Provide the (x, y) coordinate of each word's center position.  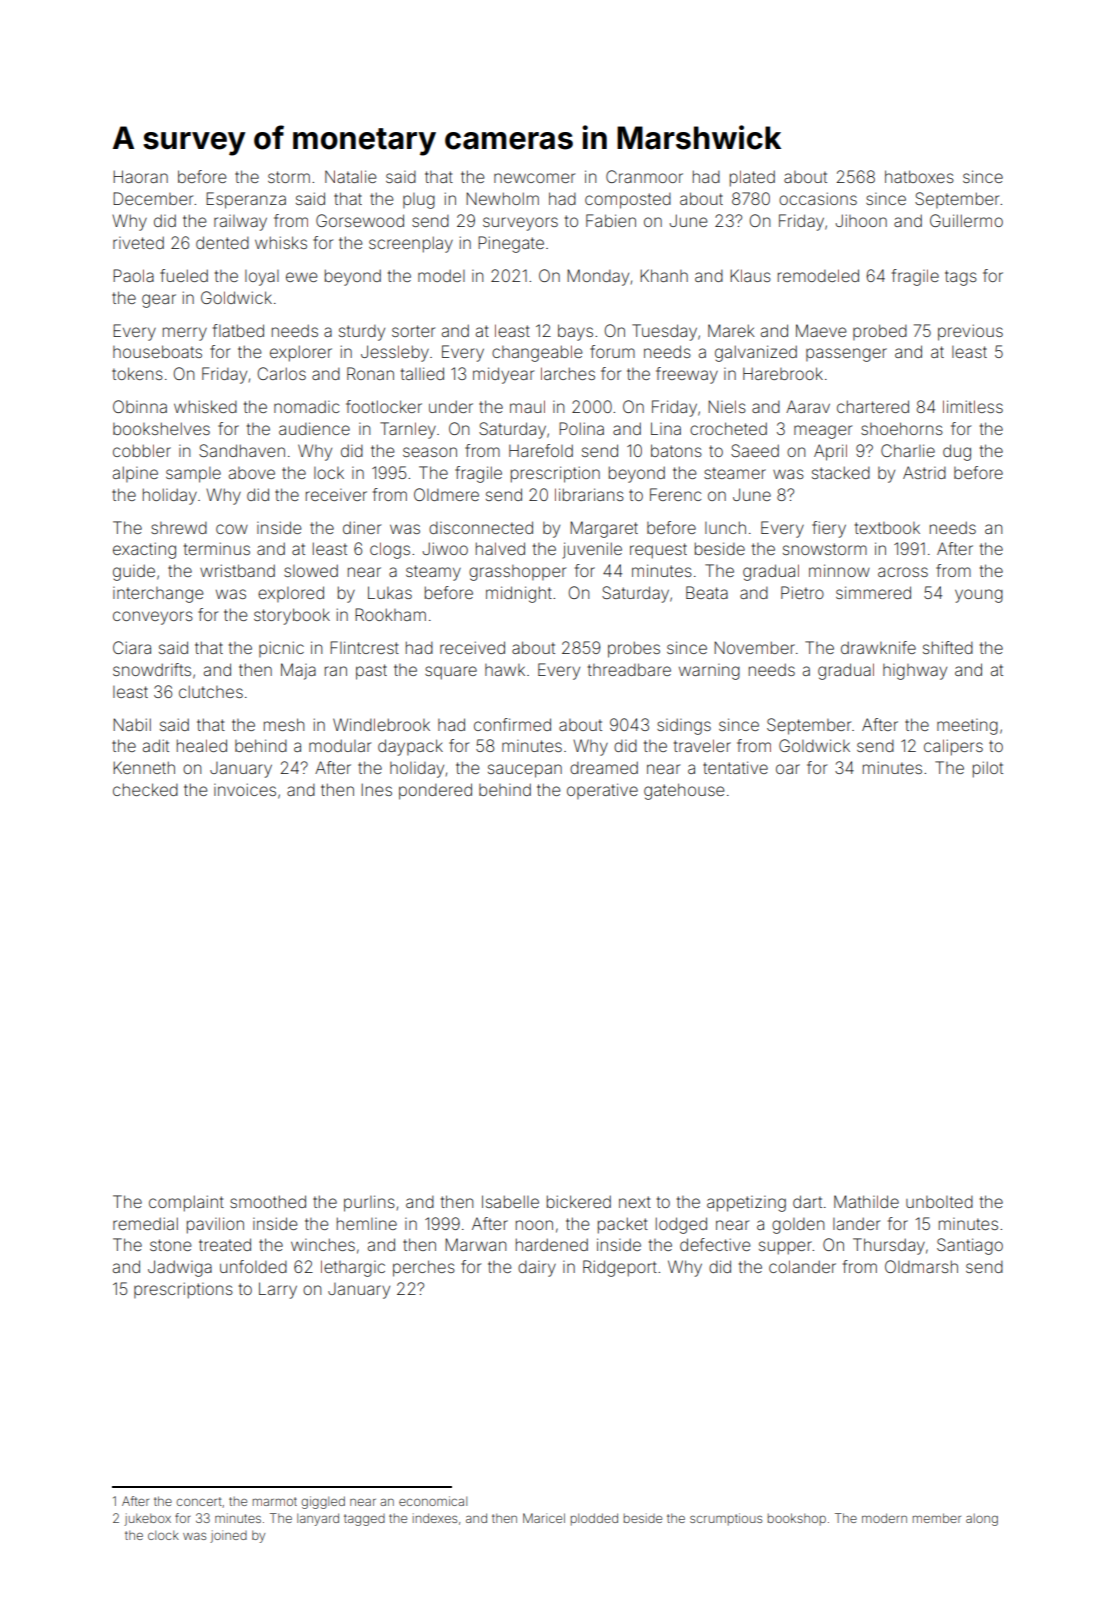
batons (676, 450)
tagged (364, 1520)
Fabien (611, 220)
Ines (376, 789)
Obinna (140, 406)
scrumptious (726, 1519)
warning (709, 672)
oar (788, 769)
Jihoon (861, 220)
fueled (184, 275)
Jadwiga (180, 1268)
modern (884, 1518)
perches (424, 1268)
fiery (829, 529)
